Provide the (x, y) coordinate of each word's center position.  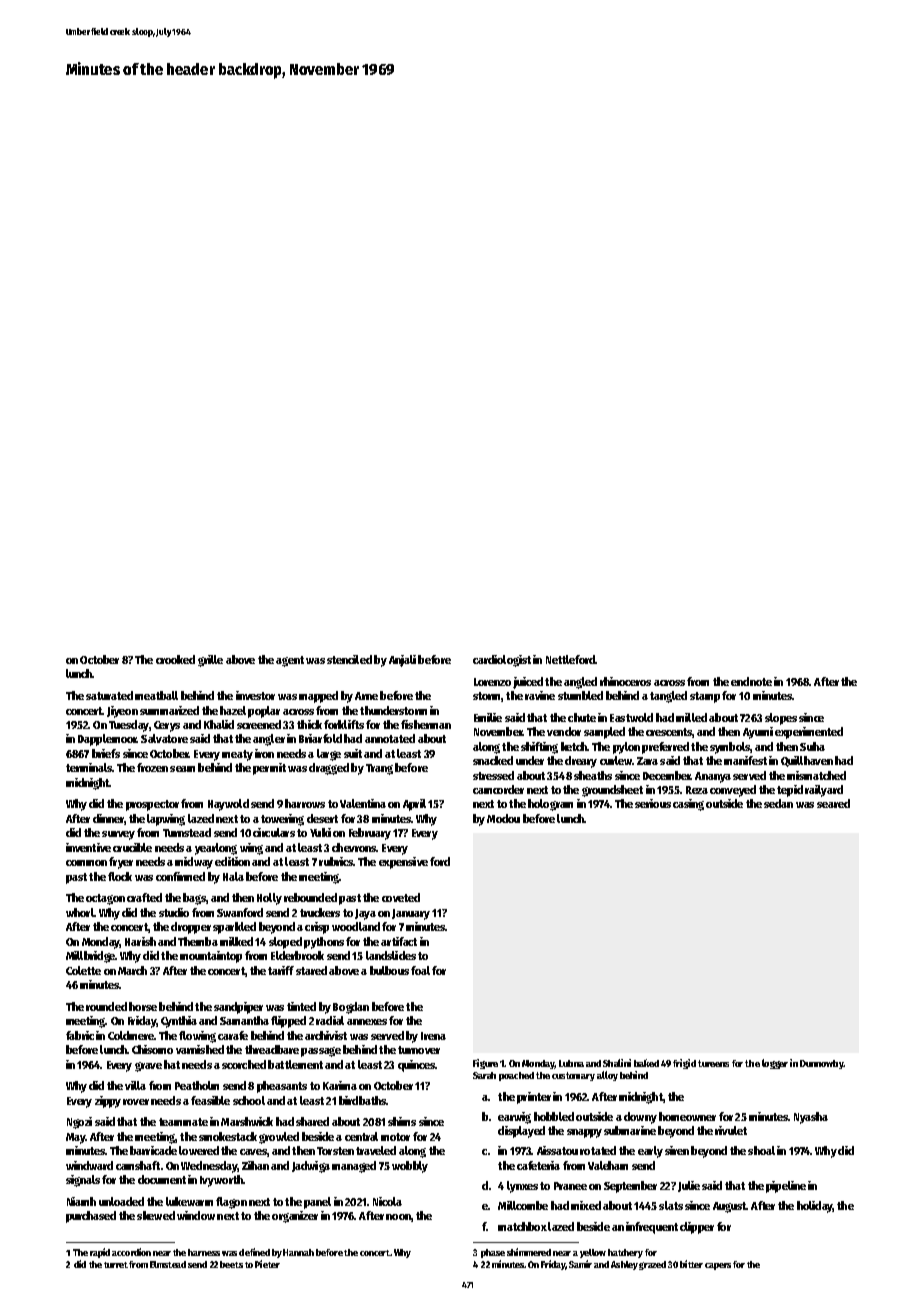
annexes (367, 1022)
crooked (175, 659)
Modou (503, 818)
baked (646, 1063)
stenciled (349, 659)
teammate (183, 1122)
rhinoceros (625, 681)
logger (775, 1064)
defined (254, 1252)
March (132, 970)
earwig (514, 1118)
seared (833, 803)
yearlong (216, 849)
